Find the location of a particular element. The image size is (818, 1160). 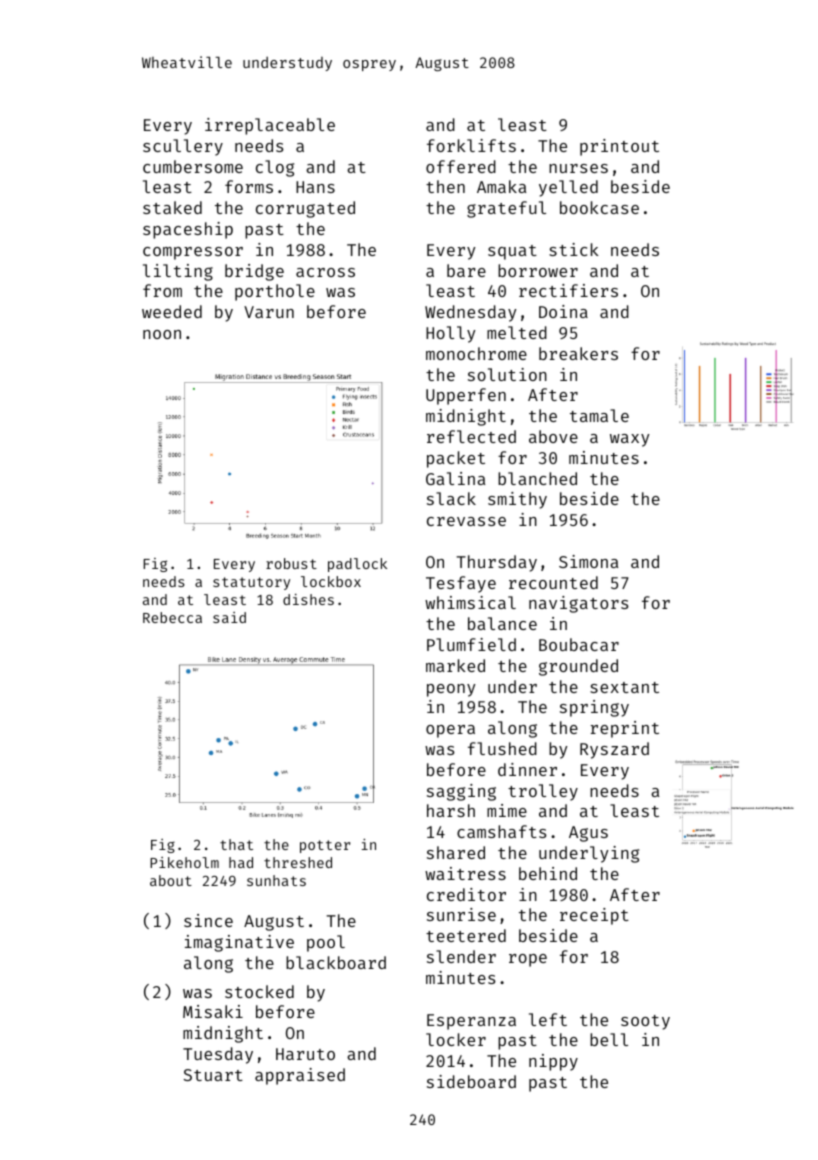

statutory is located at coordinates (251, 583).
